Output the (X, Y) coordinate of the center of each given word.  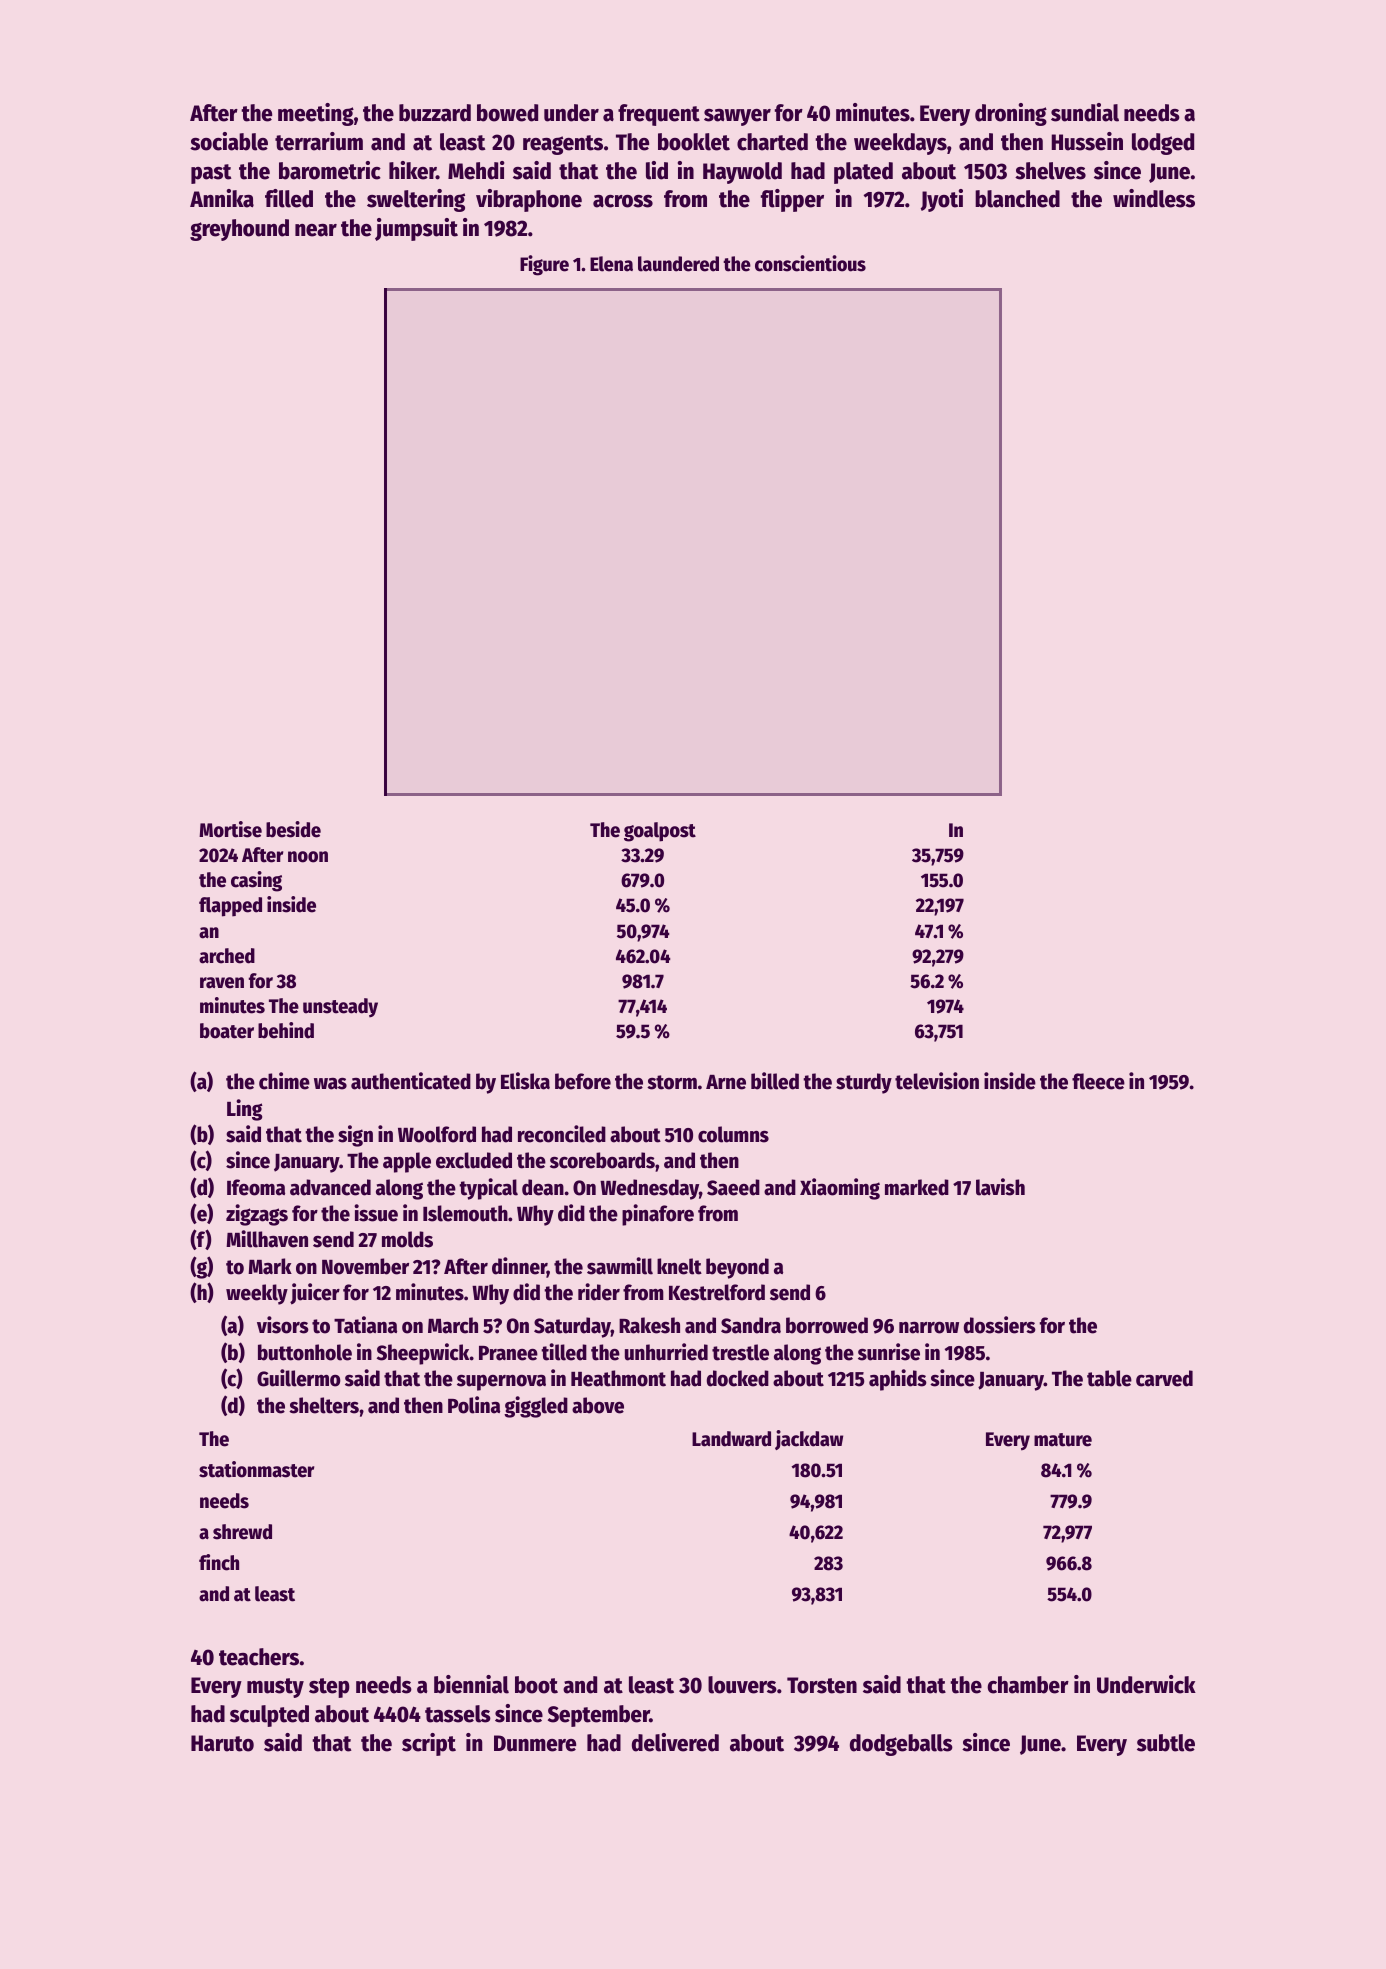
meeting (316, 114)
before (583, 1081)
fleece (1098, 1081)
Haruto (222, 1743)
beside (293, 829)
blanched (1017, 199)
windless (1154, 198)
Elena (611, 264)
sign (355, 1136)
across (623, 201)
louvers (742, 1685)
